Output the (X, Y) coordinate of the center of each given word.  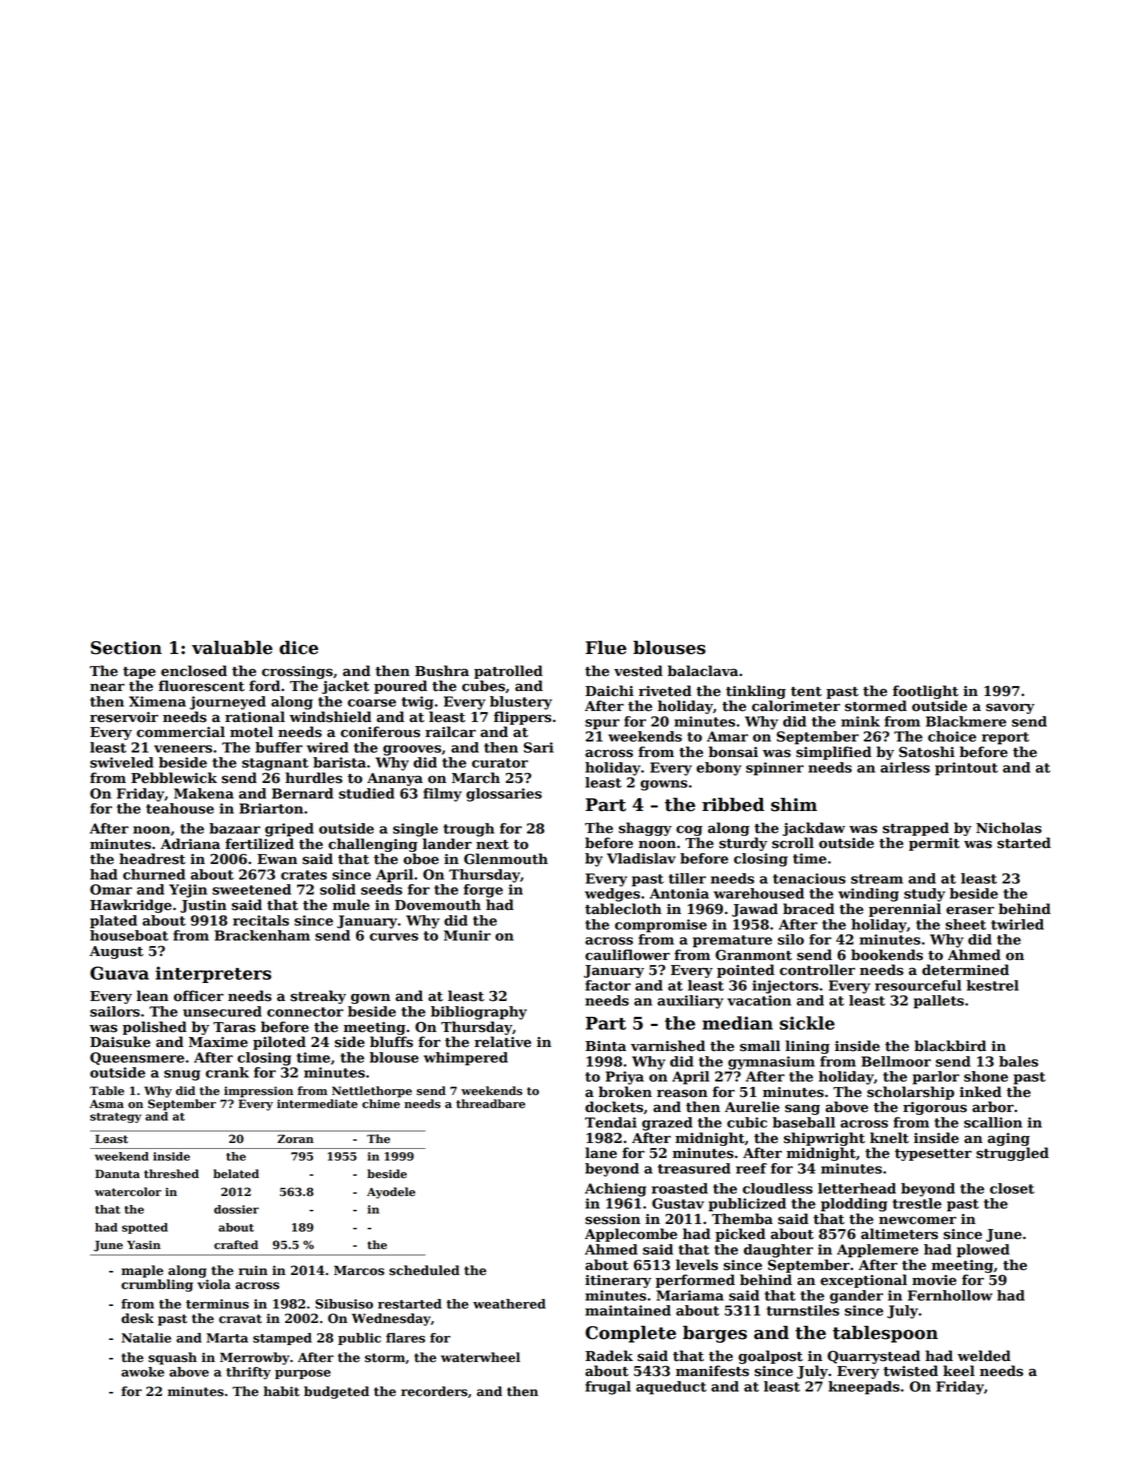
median (737, 1023)
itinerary (618, 1281)
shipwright (824, 1139)
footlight (926, 692)
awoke (142, 1372)
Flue (606, 648)
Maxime (218, 1042)
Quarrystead (873, 1357)
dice (298, 648)
